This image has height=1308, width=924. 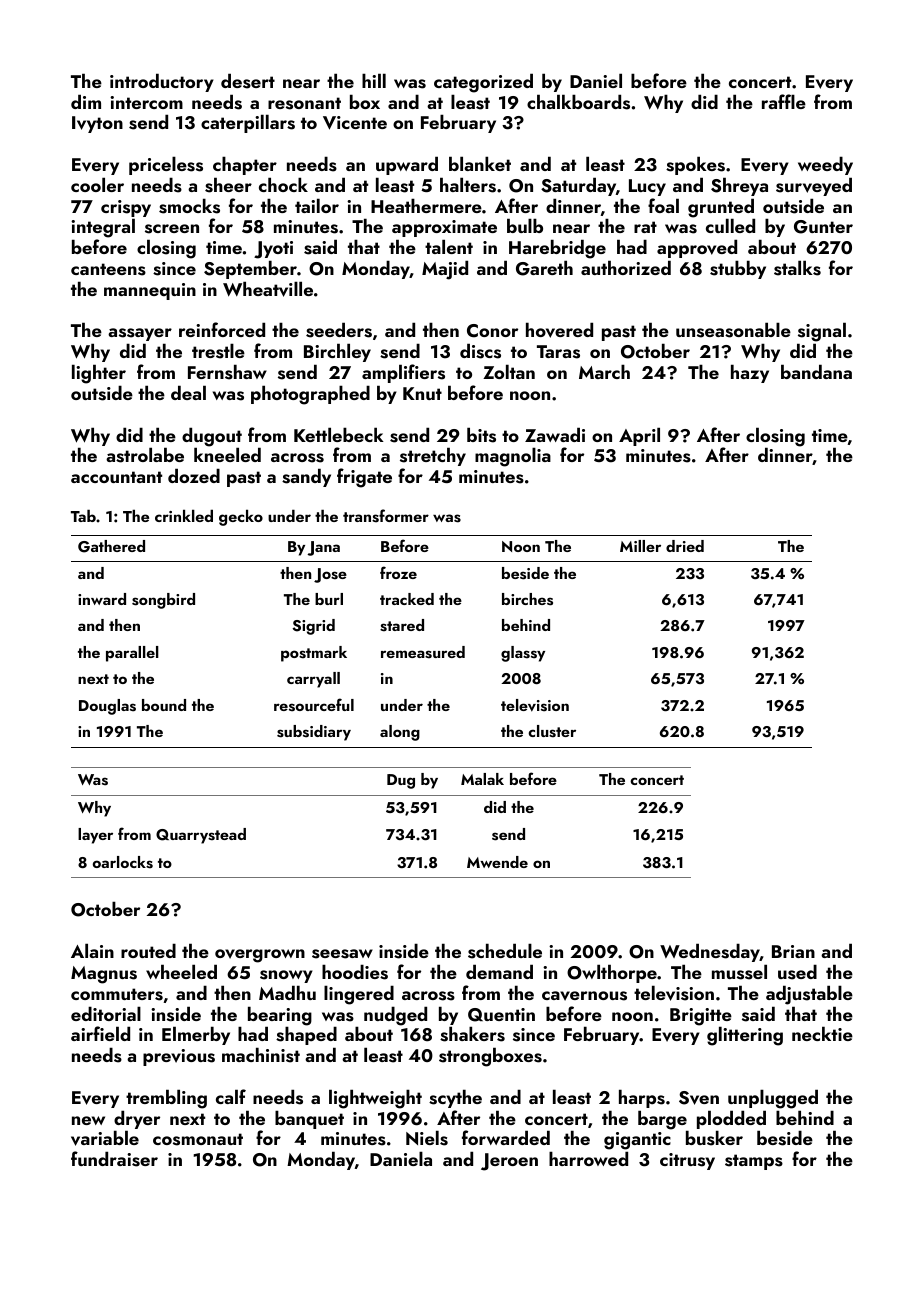 What do you see at coordinates (314, 705) in the image?
I see `resourceful` at bounding box center [314, 705].
